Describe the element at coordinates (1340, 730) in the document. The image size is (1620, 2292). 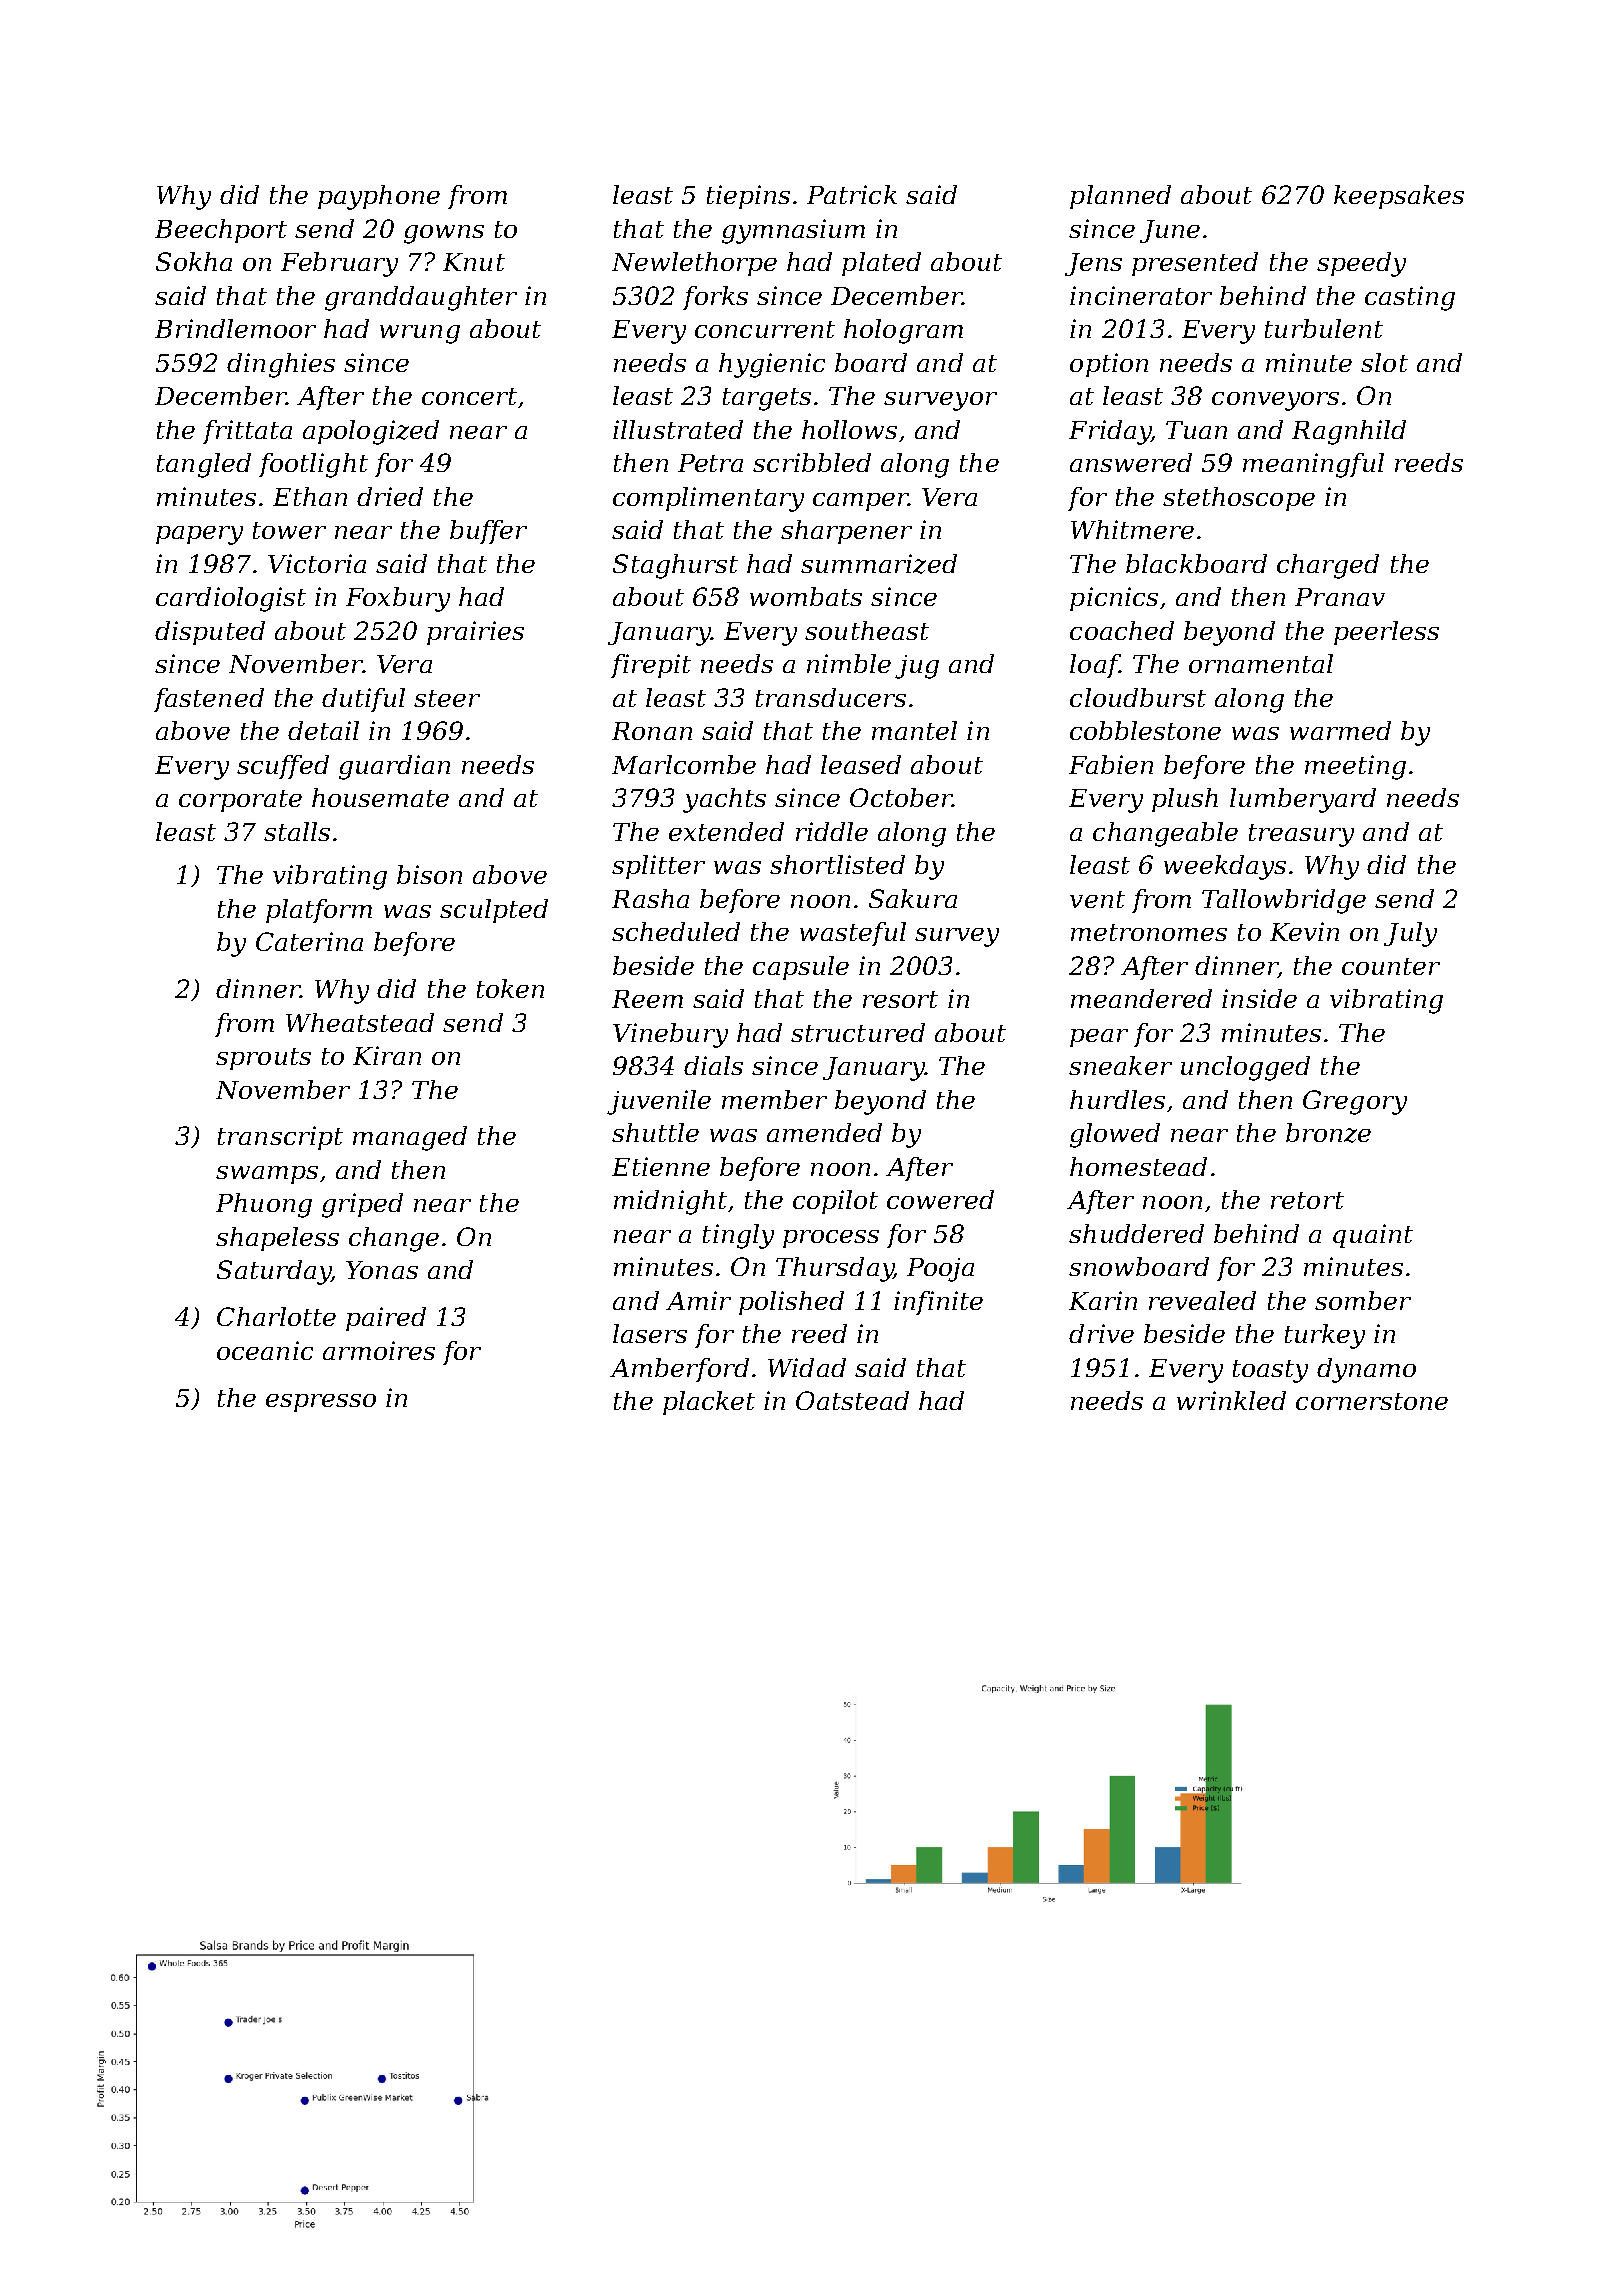
I see `warmed` at that location.
